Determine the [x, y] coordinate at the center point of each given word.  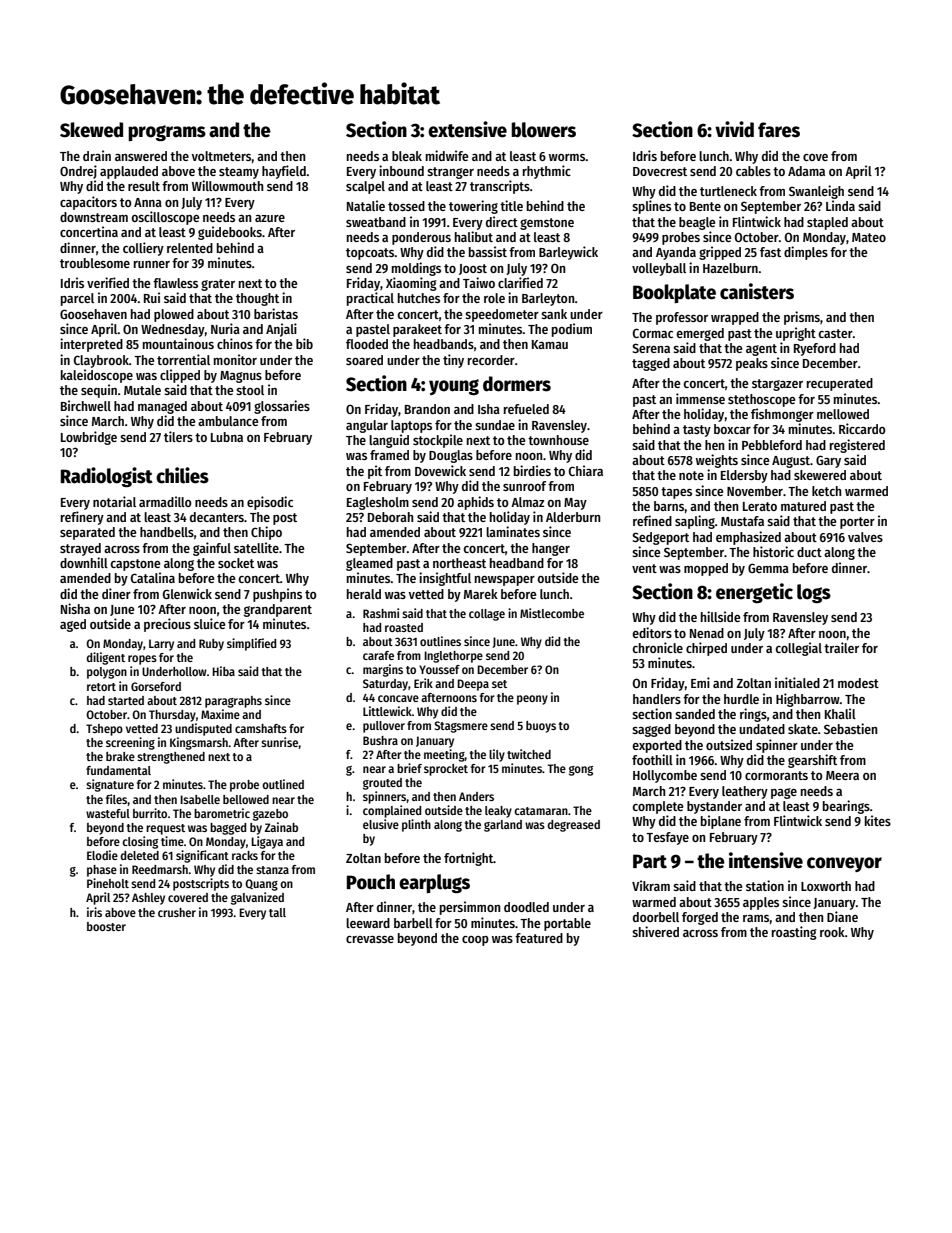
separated [87, 533]
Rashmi [381, 613]
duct [809, 552]
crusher [177, 912]
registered [857, 446]
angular [367, 426]
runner [152, 264]
